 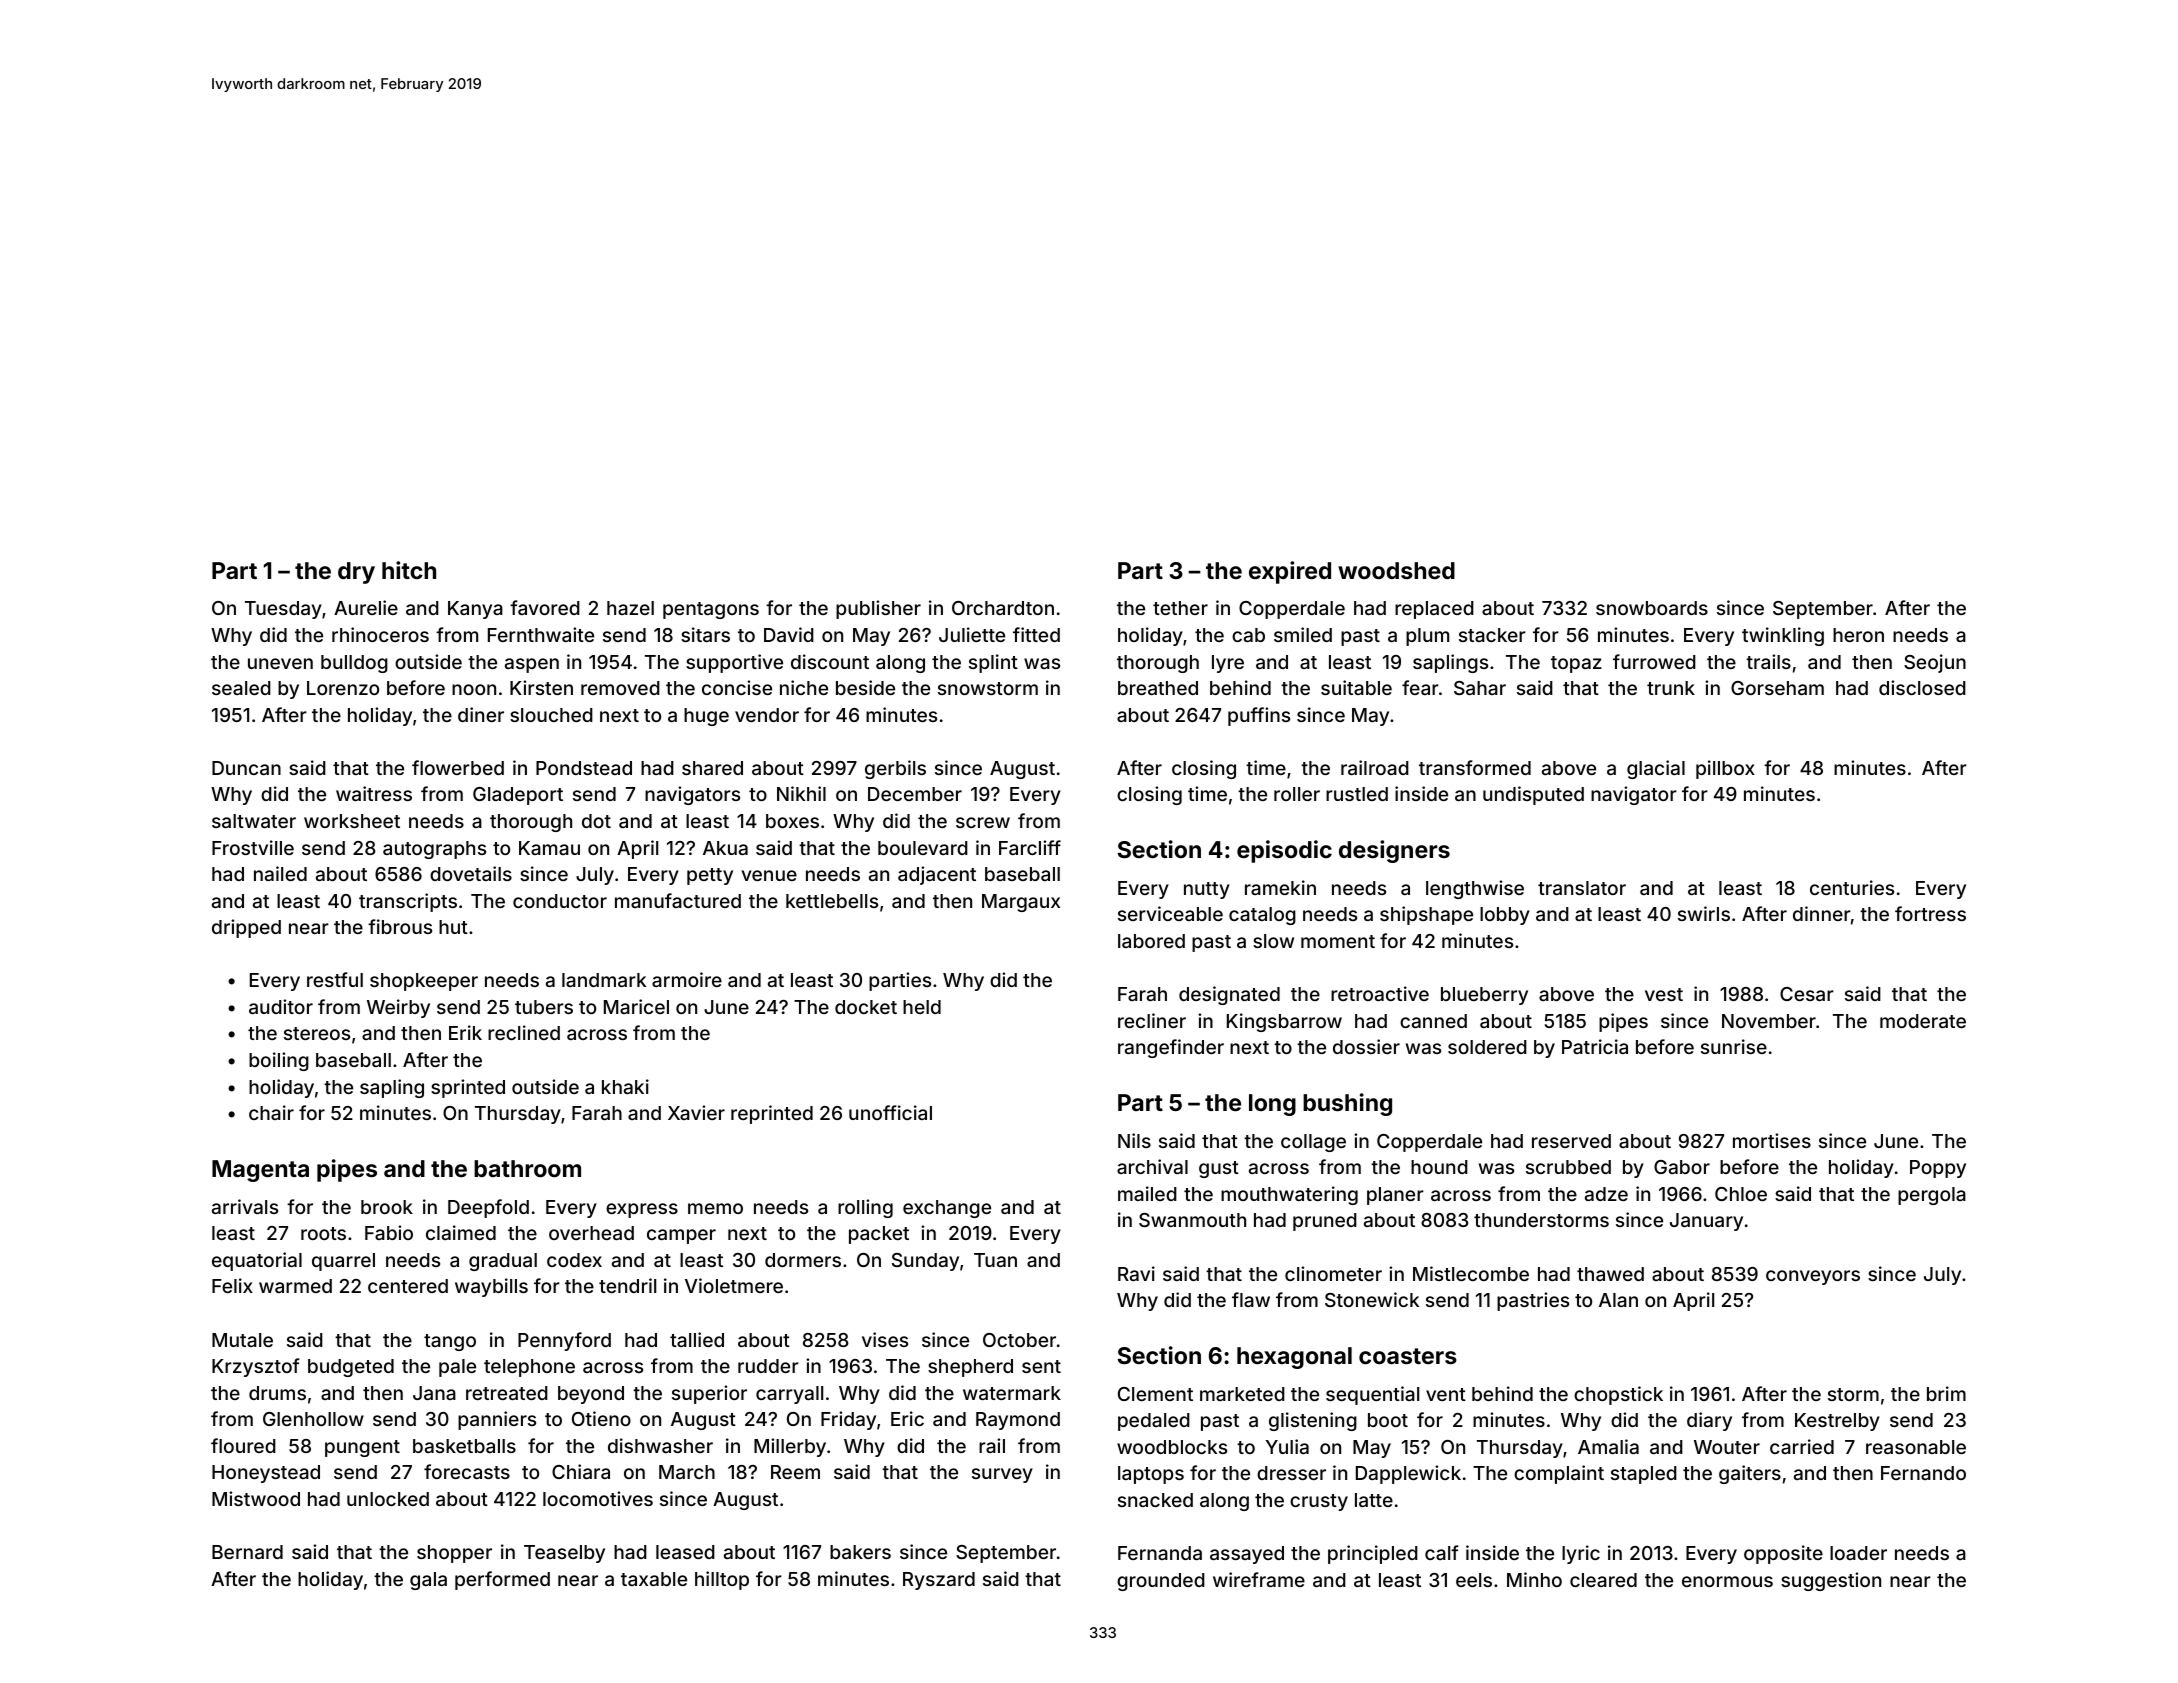 What do you see at coordinates (1273, 941) in the page?
I see `slow` at bounding box center [1273, 941].
